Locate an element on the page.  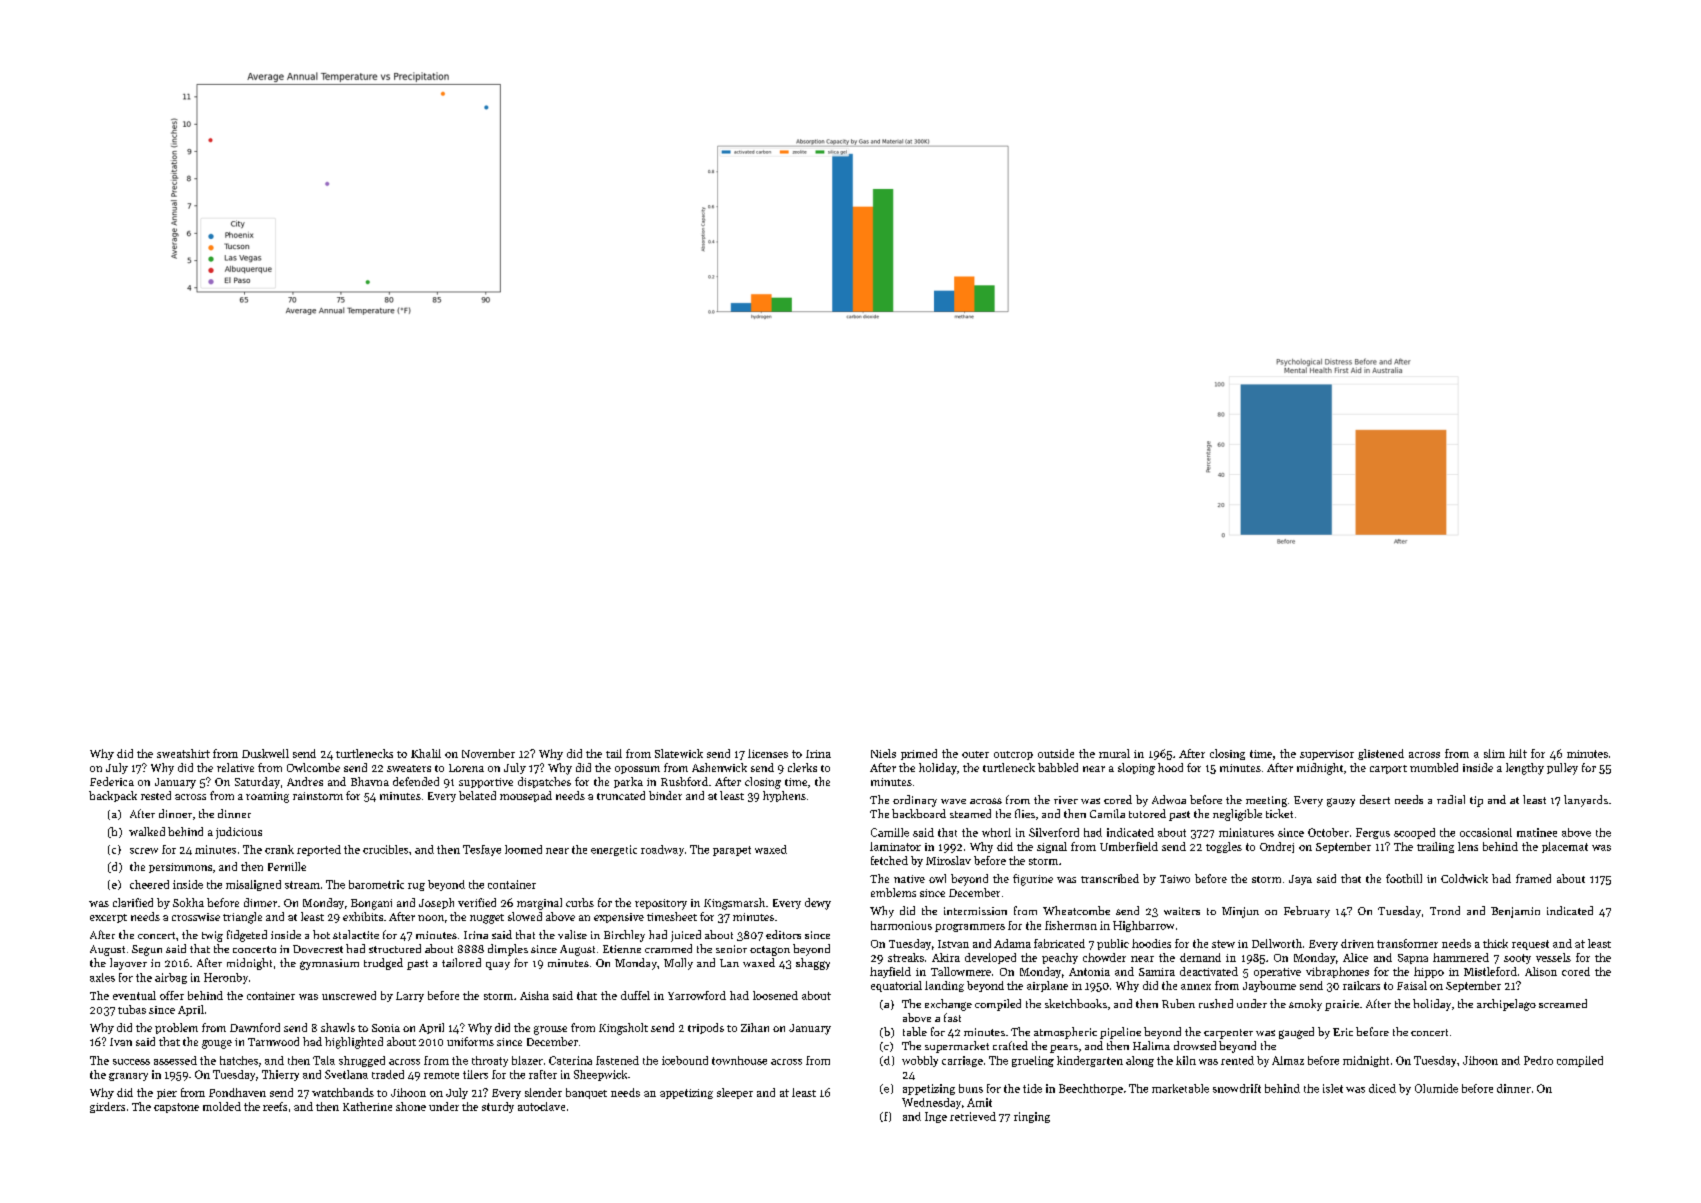
valise is located at coordinates (572, 934).
